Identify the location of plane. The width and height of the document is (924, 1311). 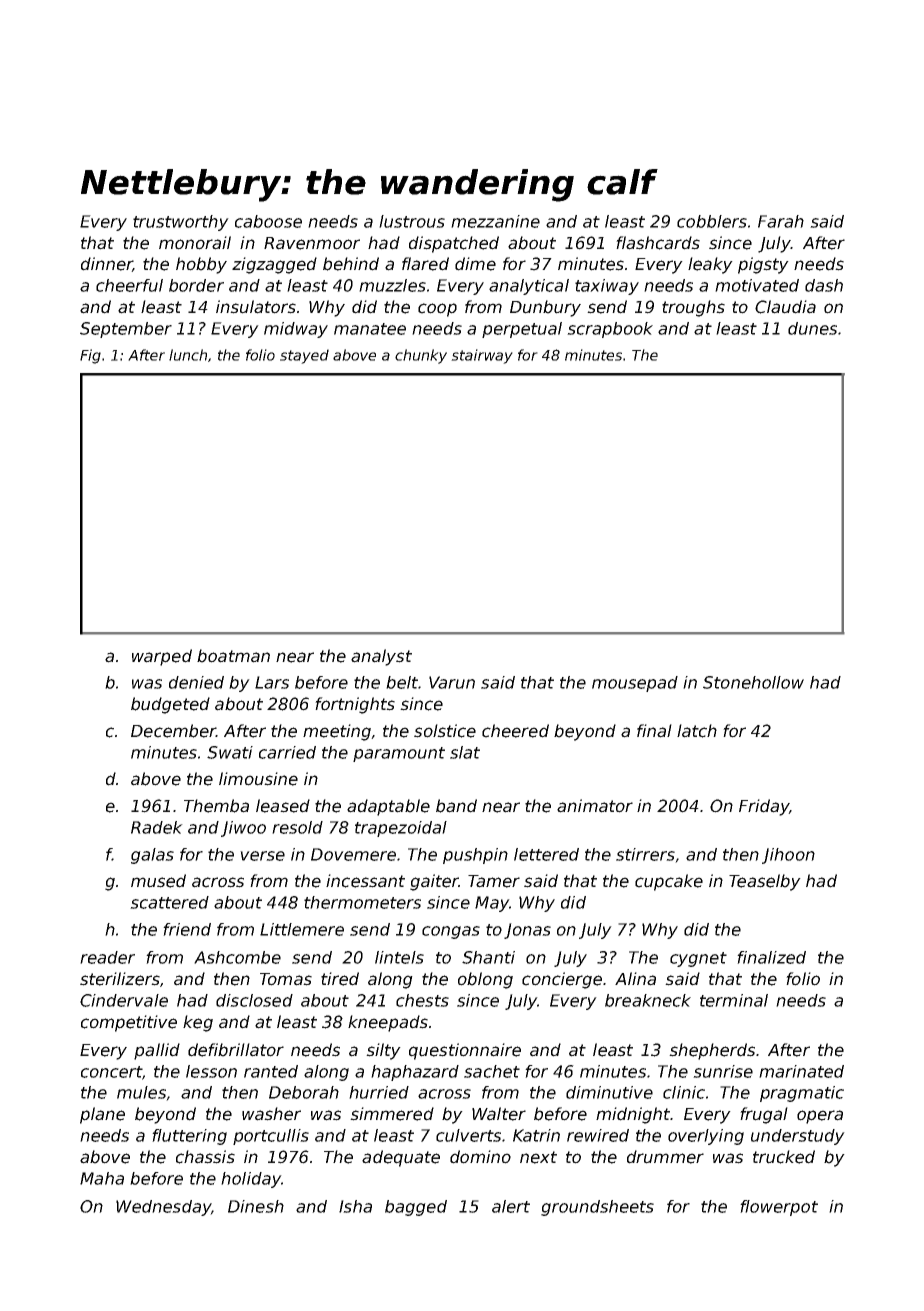
(102, 1115).
